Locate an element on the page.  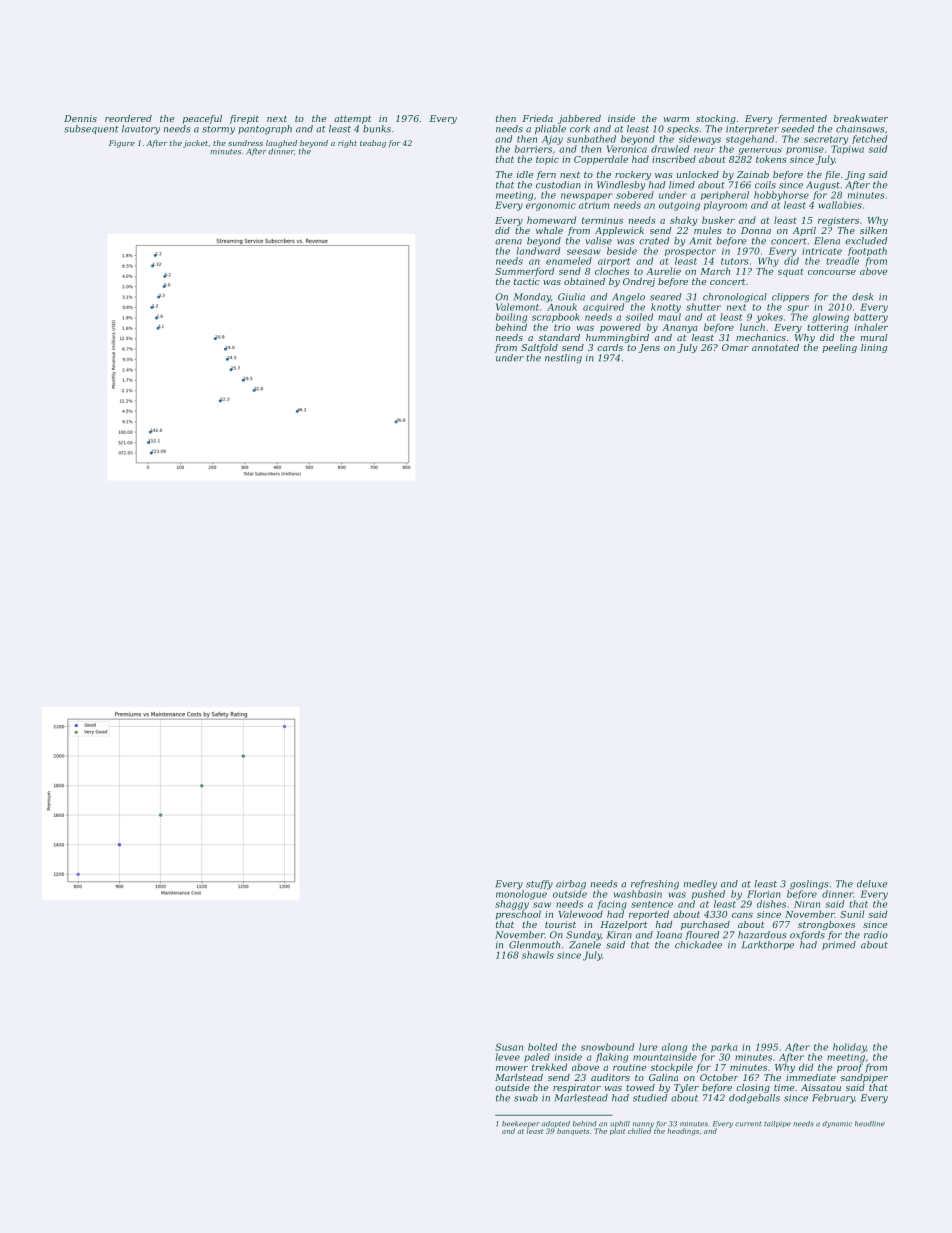
Omar is located at coordinates (735, 347).
